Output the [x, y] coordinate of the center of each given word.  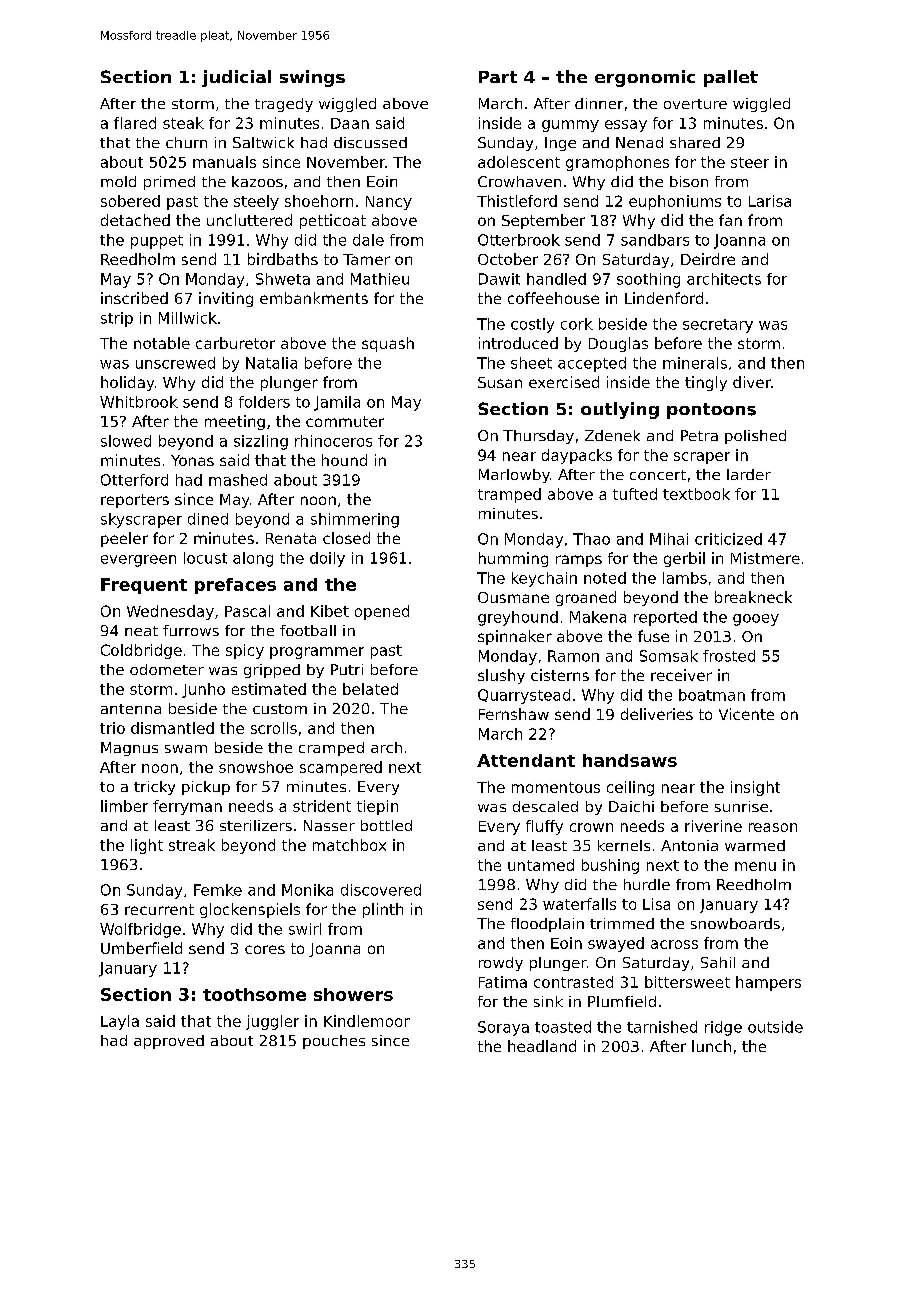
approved [169, 1042]
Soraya [503, 1028]
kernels [624, 845]
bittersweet [687, 982]
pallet [731, 78]
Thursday [538, 437]
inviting [226, 299]
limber [124, 806]
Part [498, 77]
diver [752, 382]
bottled [386, 825]
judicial [236, 78]
